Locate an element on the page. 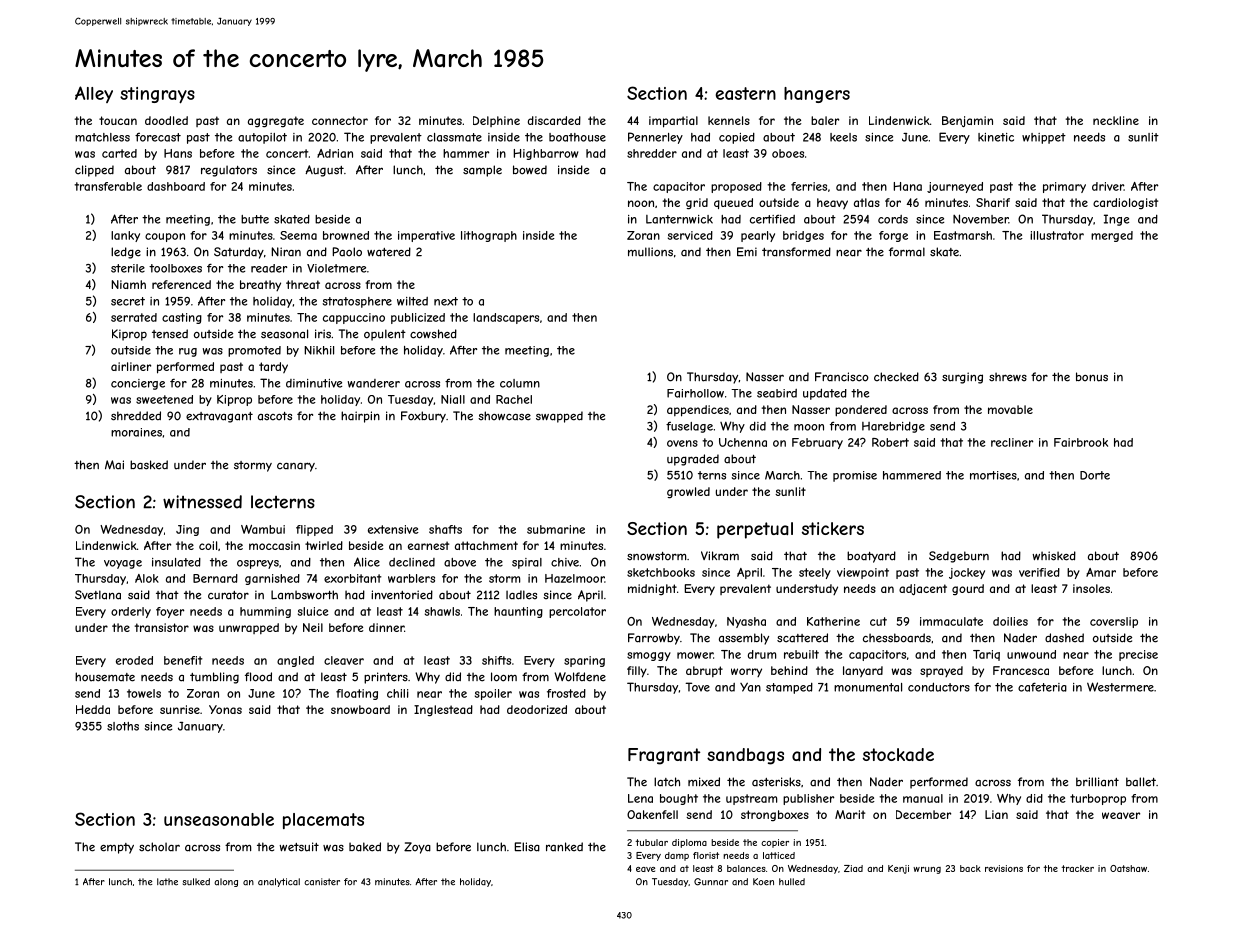 The image size is (1233, 952). ballet is located at coordinates (1141, 782).
